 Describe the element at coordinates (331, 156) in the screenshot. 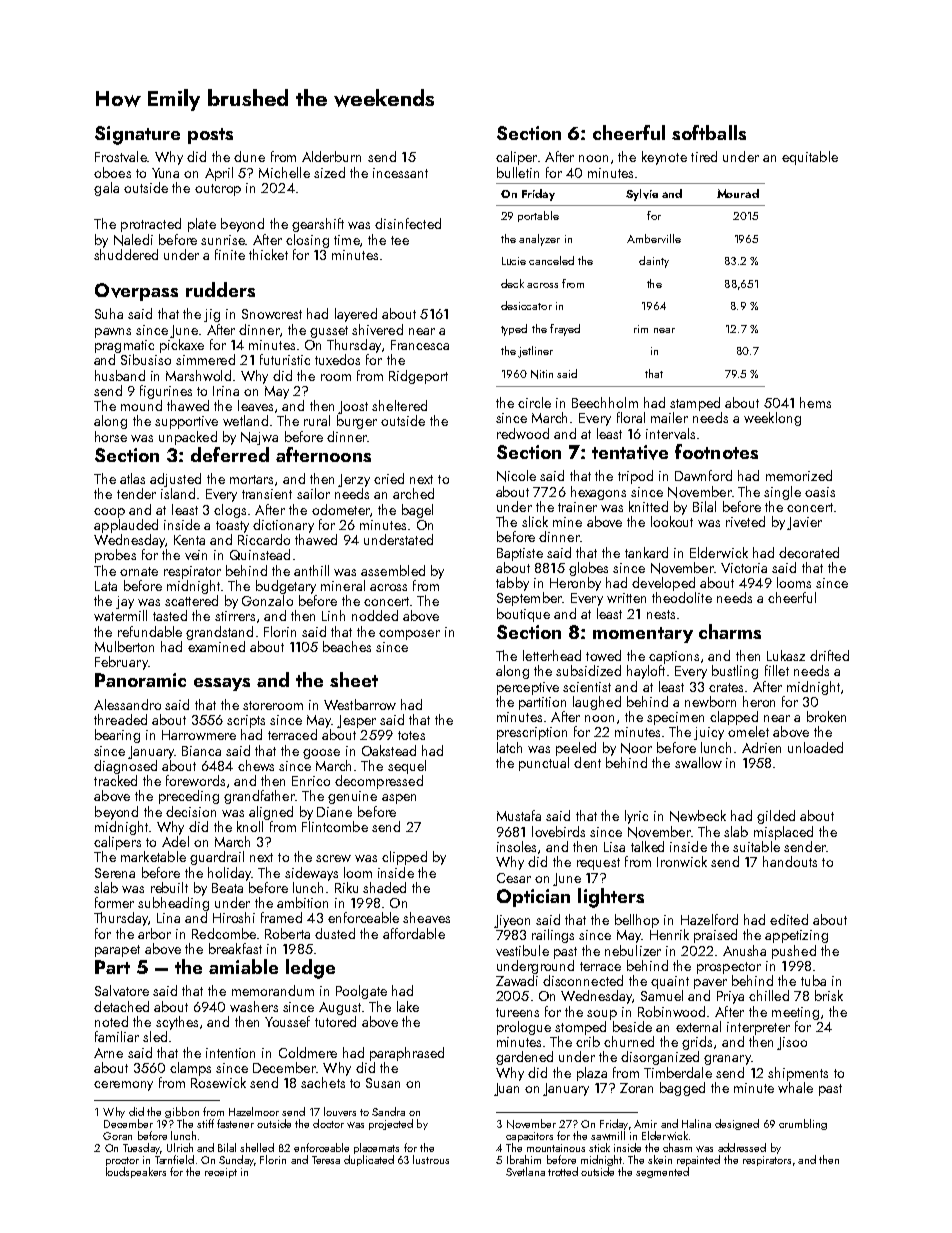

I see `Alderburn` at that location.
